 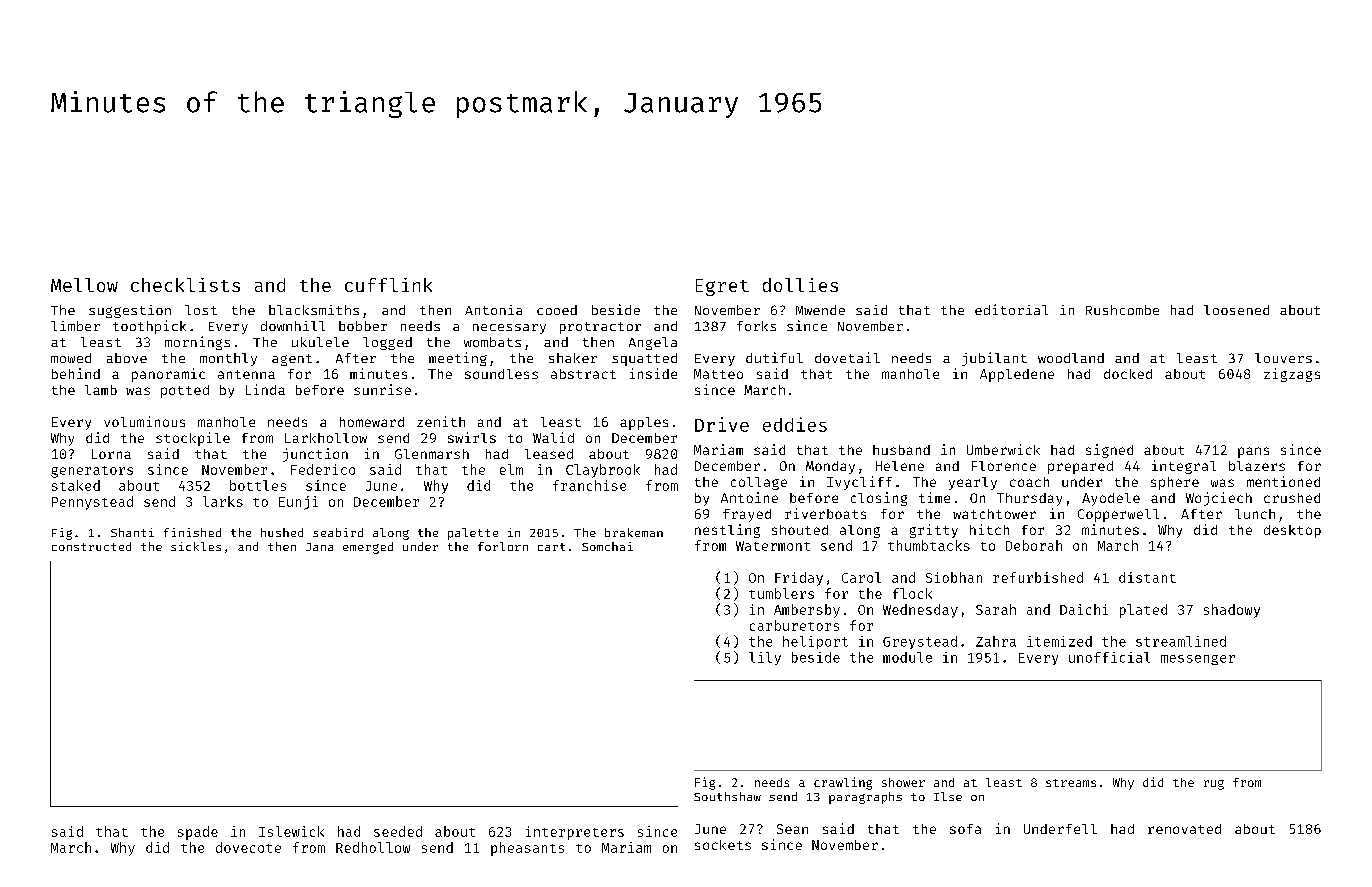 What do you see at coordinates (1029, 482) in the page?
I see `coach` at bounding box center [1029, 482].
